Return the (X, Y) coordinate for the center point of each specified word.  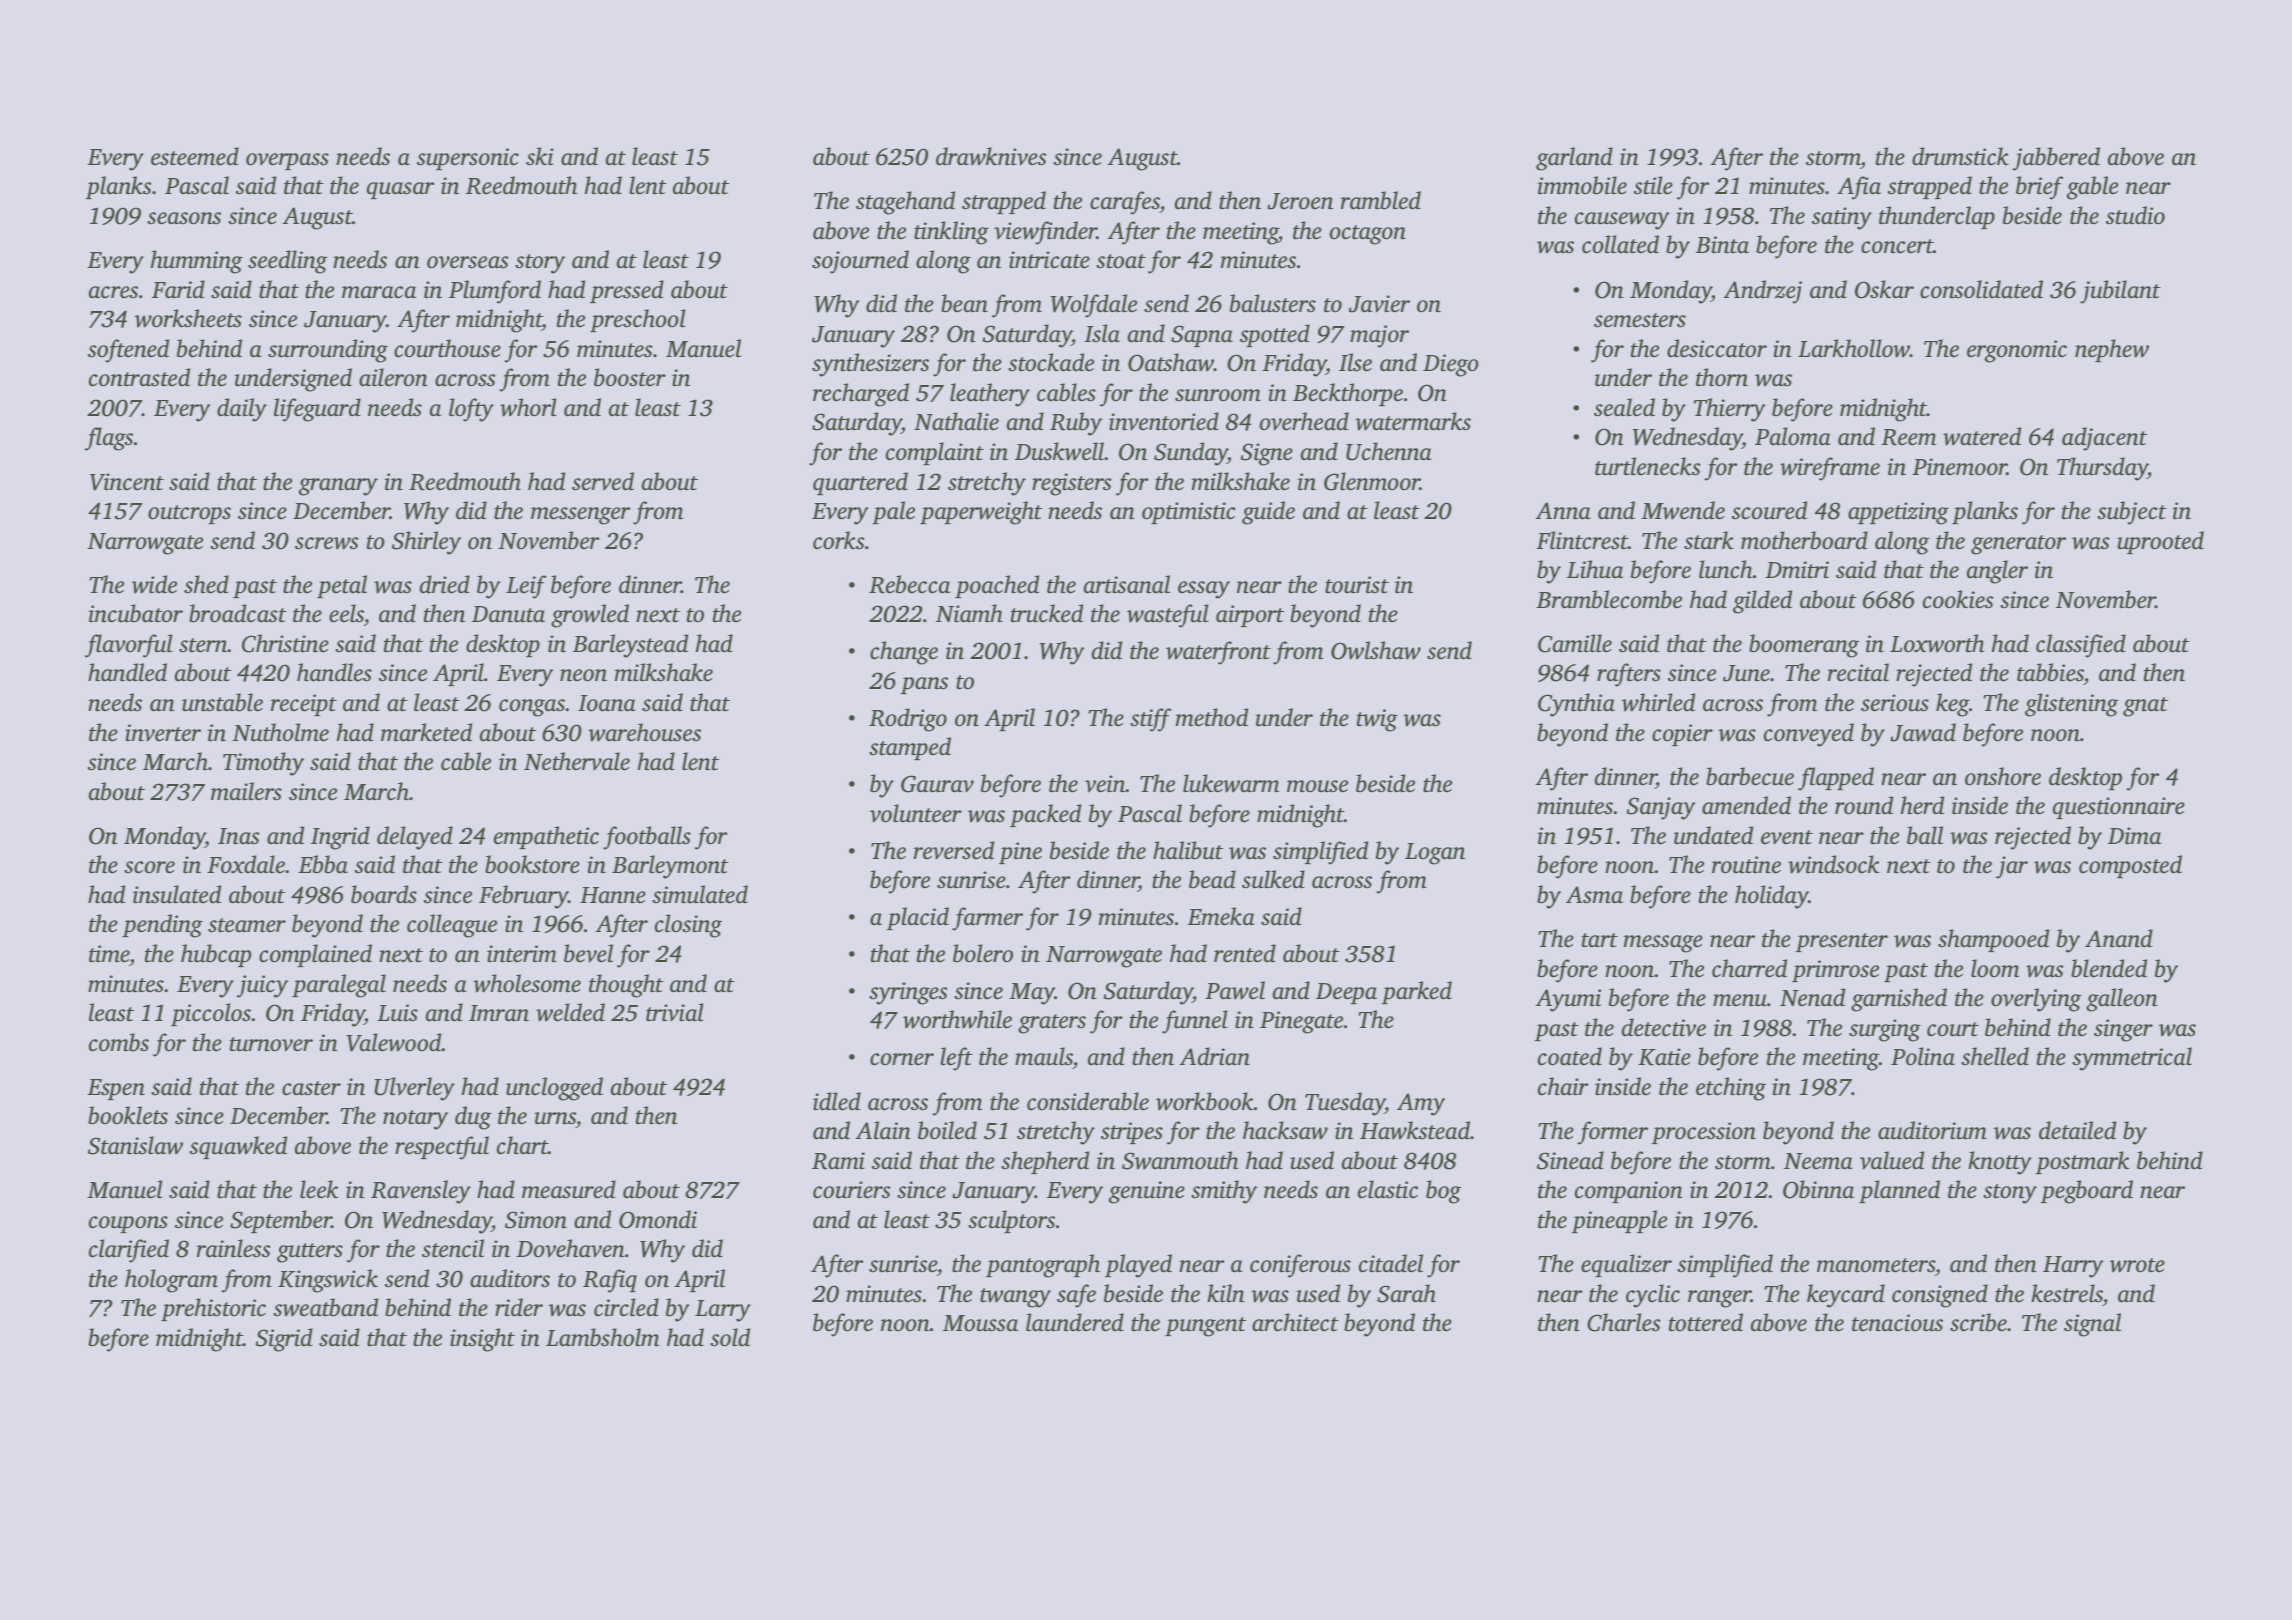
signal (2092, 1325)
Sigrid (284, 1340)
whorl (528, 407)
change (904, 653)
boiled (947, 1130)
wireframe (1830, 469)
